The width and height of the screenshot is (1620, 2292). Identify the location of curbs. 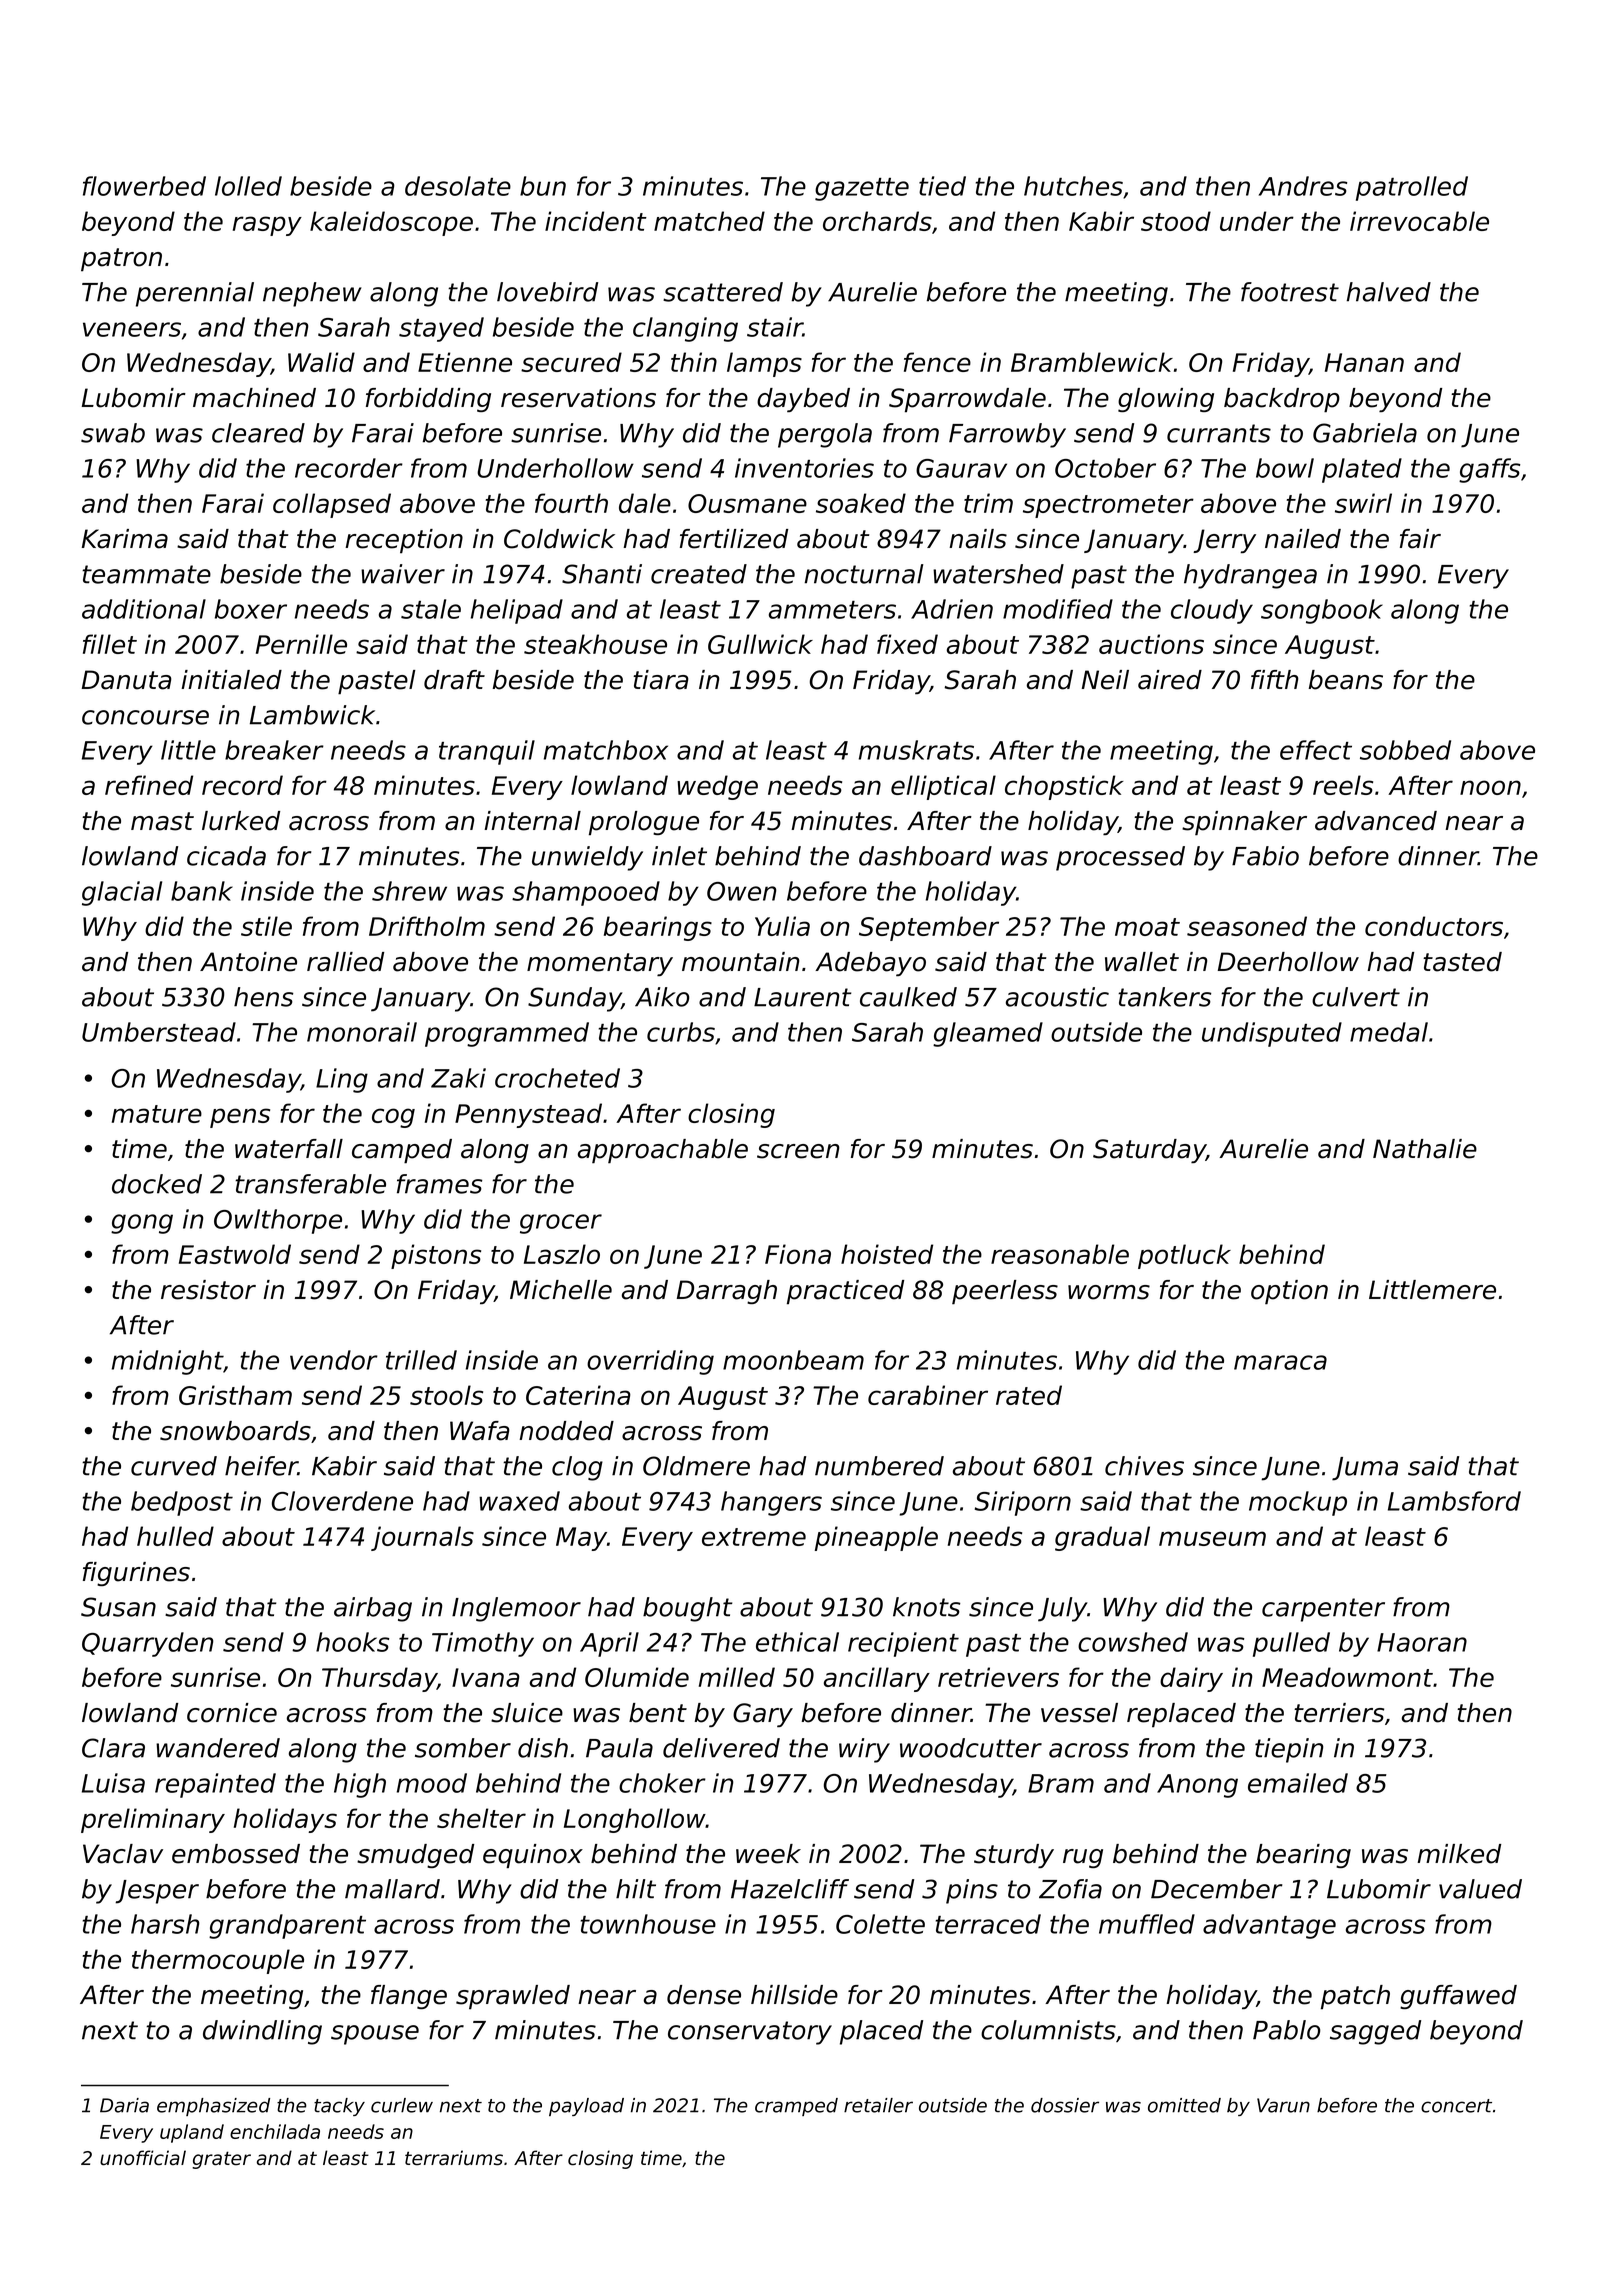
(681, 1032).
